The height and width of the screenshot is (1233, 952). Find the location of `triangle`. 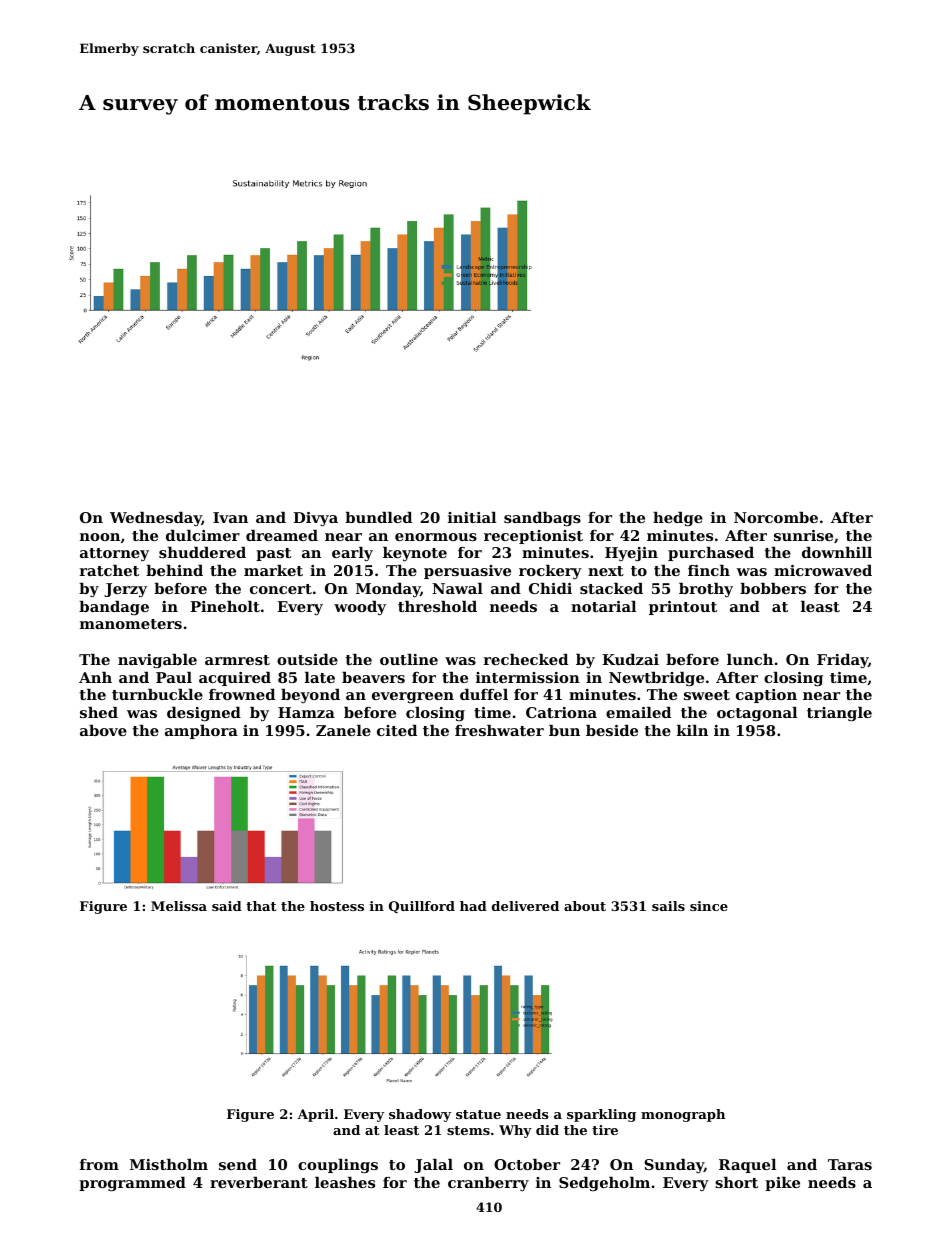

triangle is located at coordinates (839, 714).
